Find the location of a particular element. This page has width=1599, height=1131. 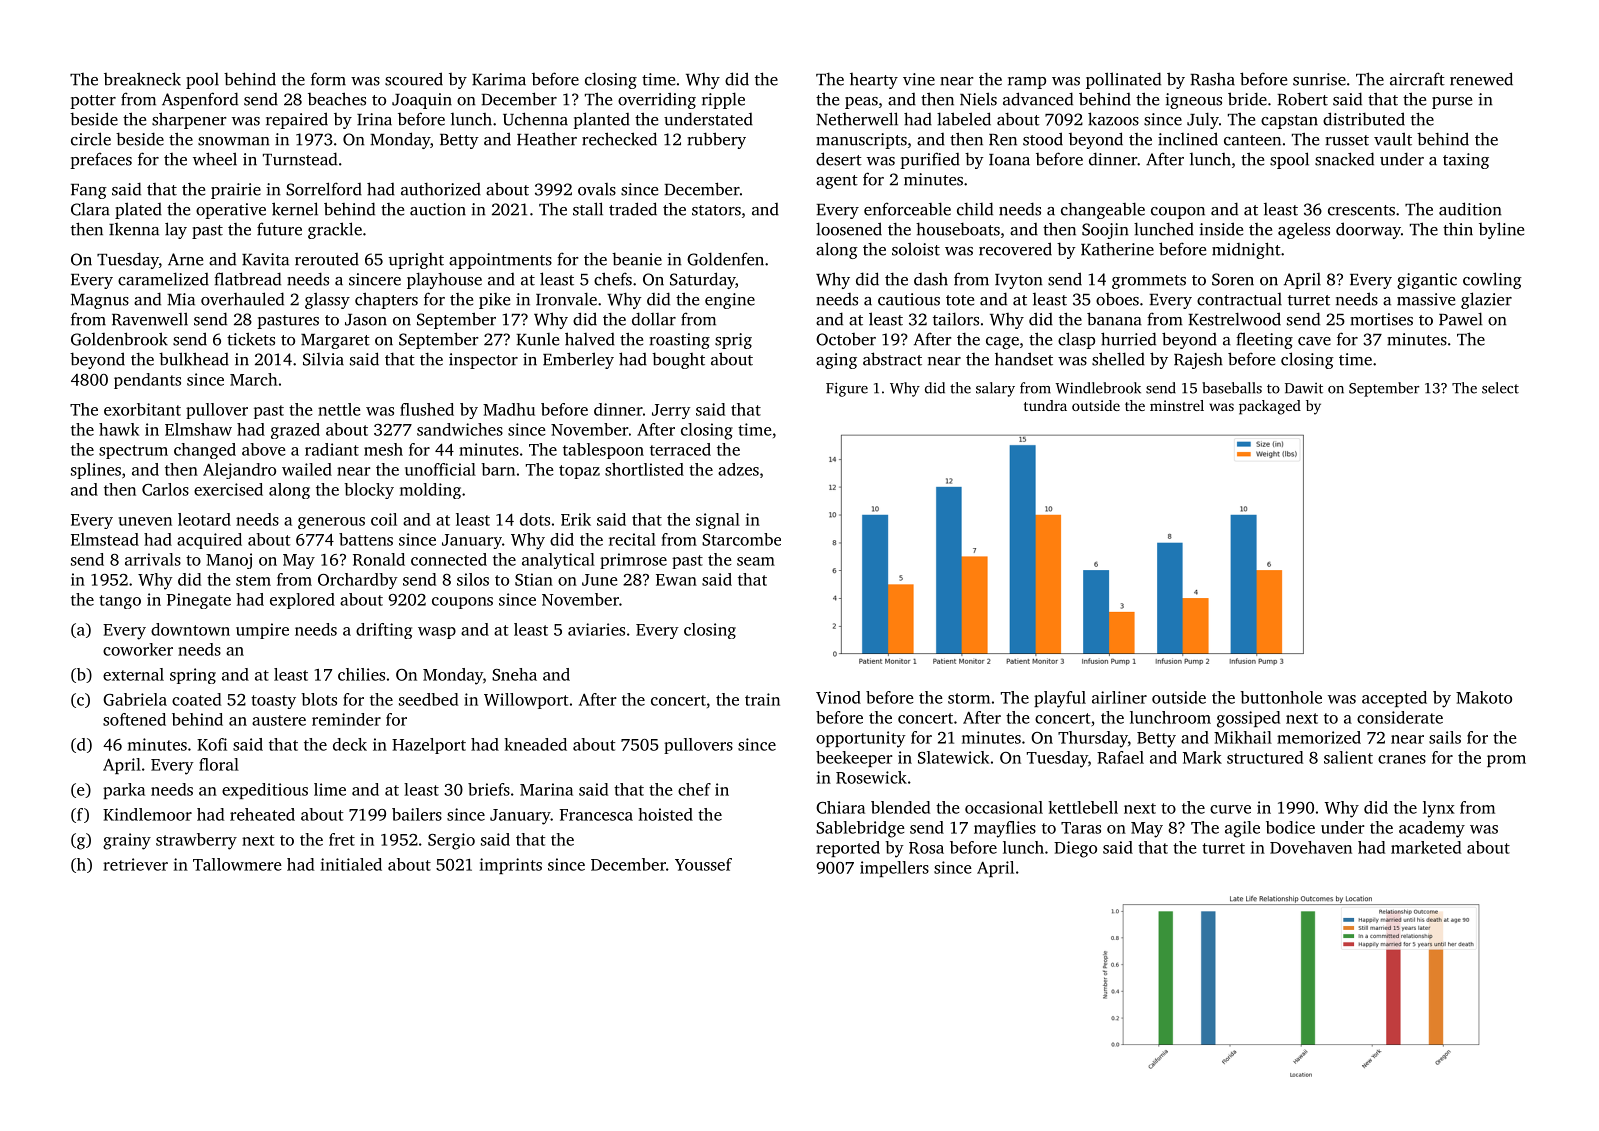

chilies is located at coordinates (361, 674).
